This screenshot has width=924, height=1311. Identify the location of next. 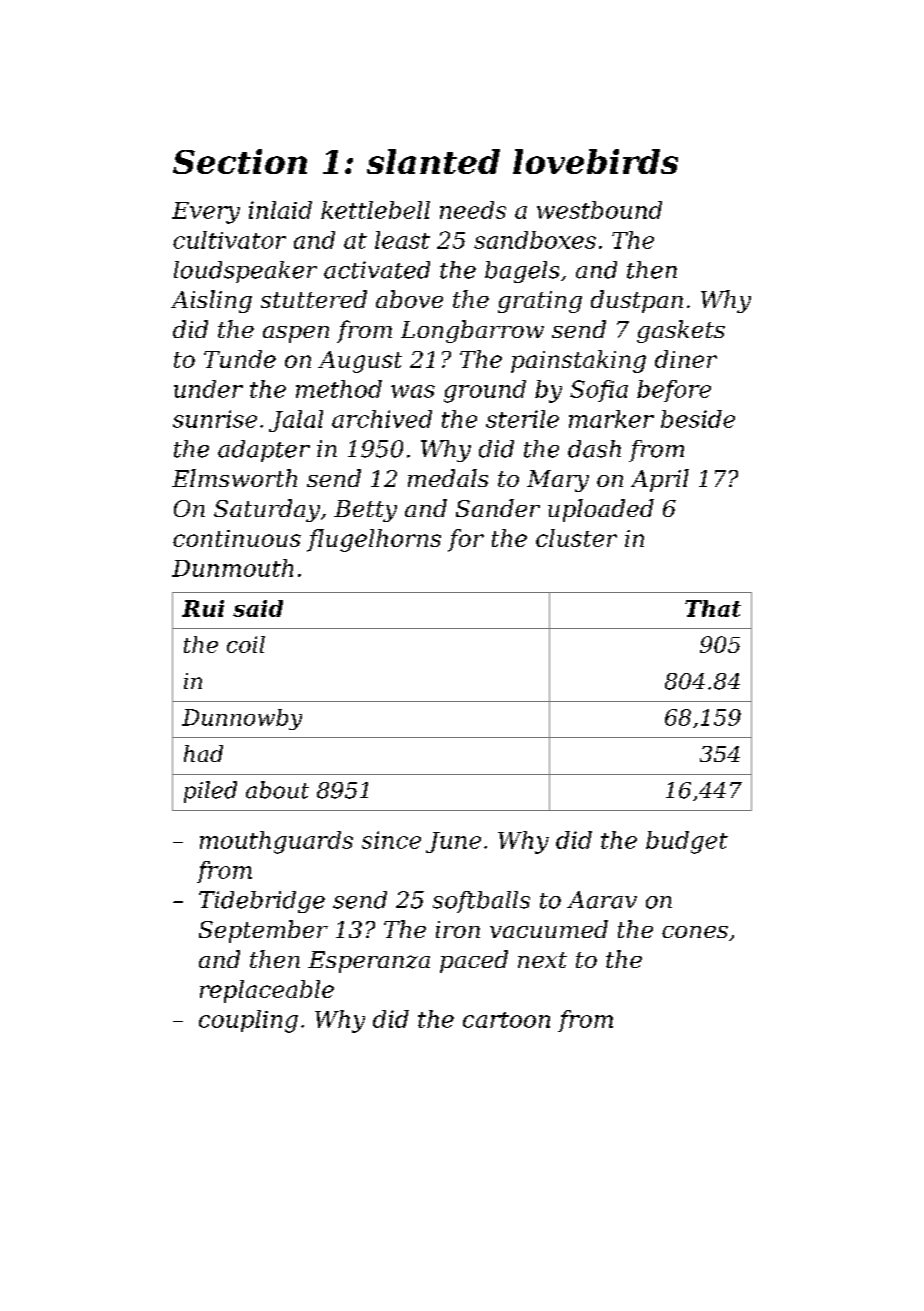
(542, 960).
